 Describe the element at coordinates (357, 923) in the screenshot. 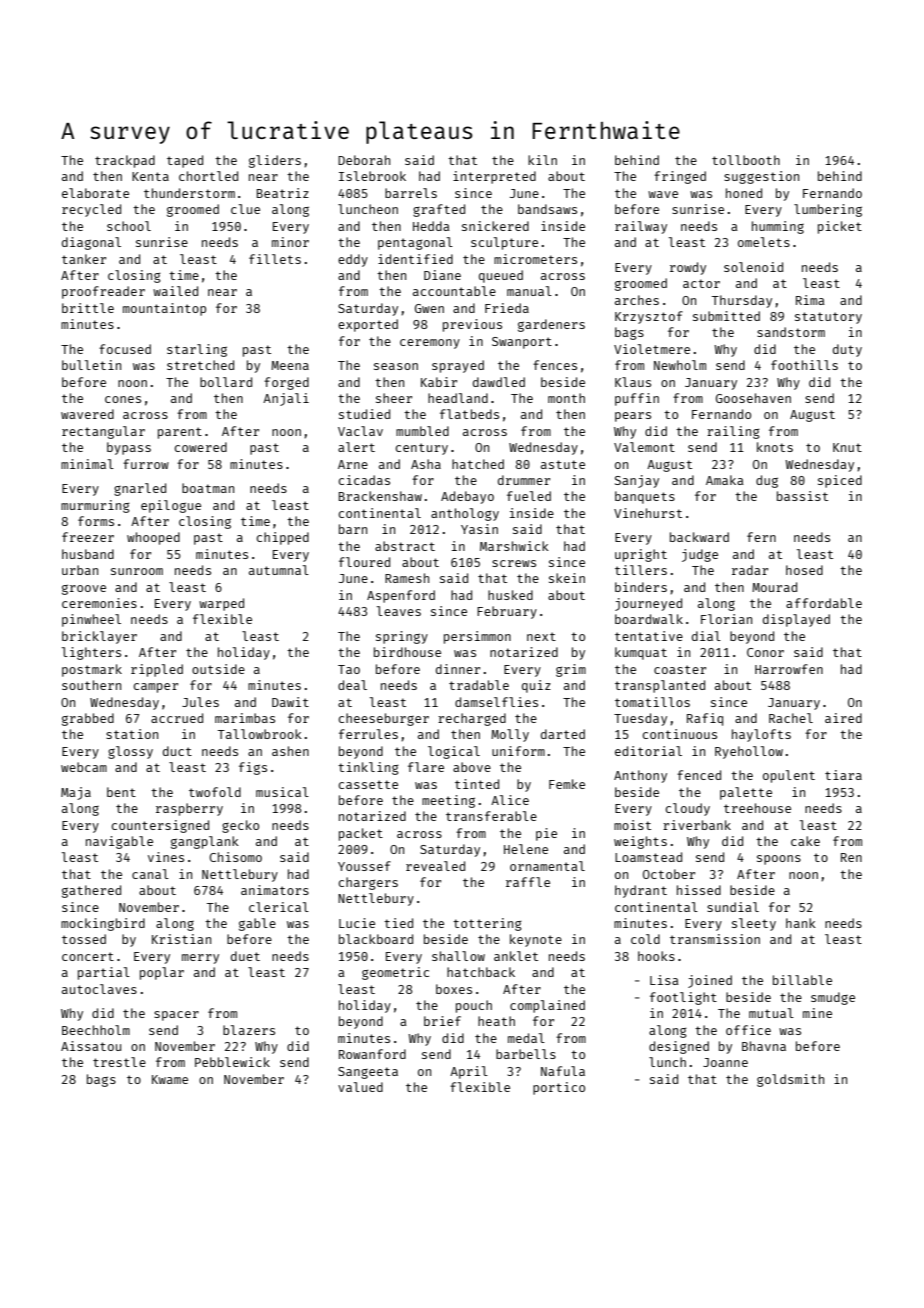

I see `Lucie` at that location.
